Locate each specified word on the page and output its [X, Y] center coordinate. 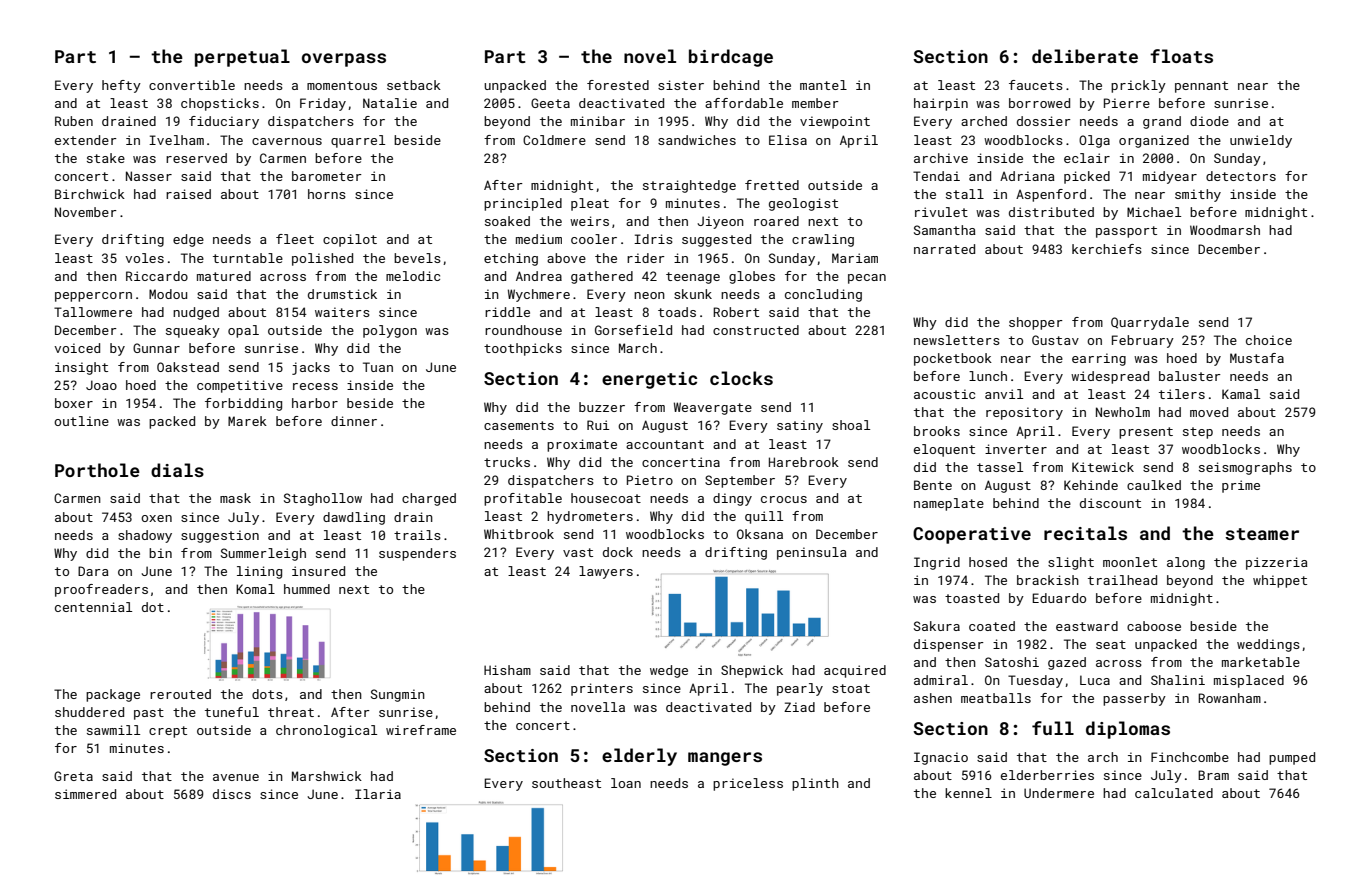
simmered [85, 794]
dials [177, 470]
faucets [1036, 85]
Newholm [1123, 412]
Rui [598, 425]
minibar [598, 121]
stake [106, 158]
